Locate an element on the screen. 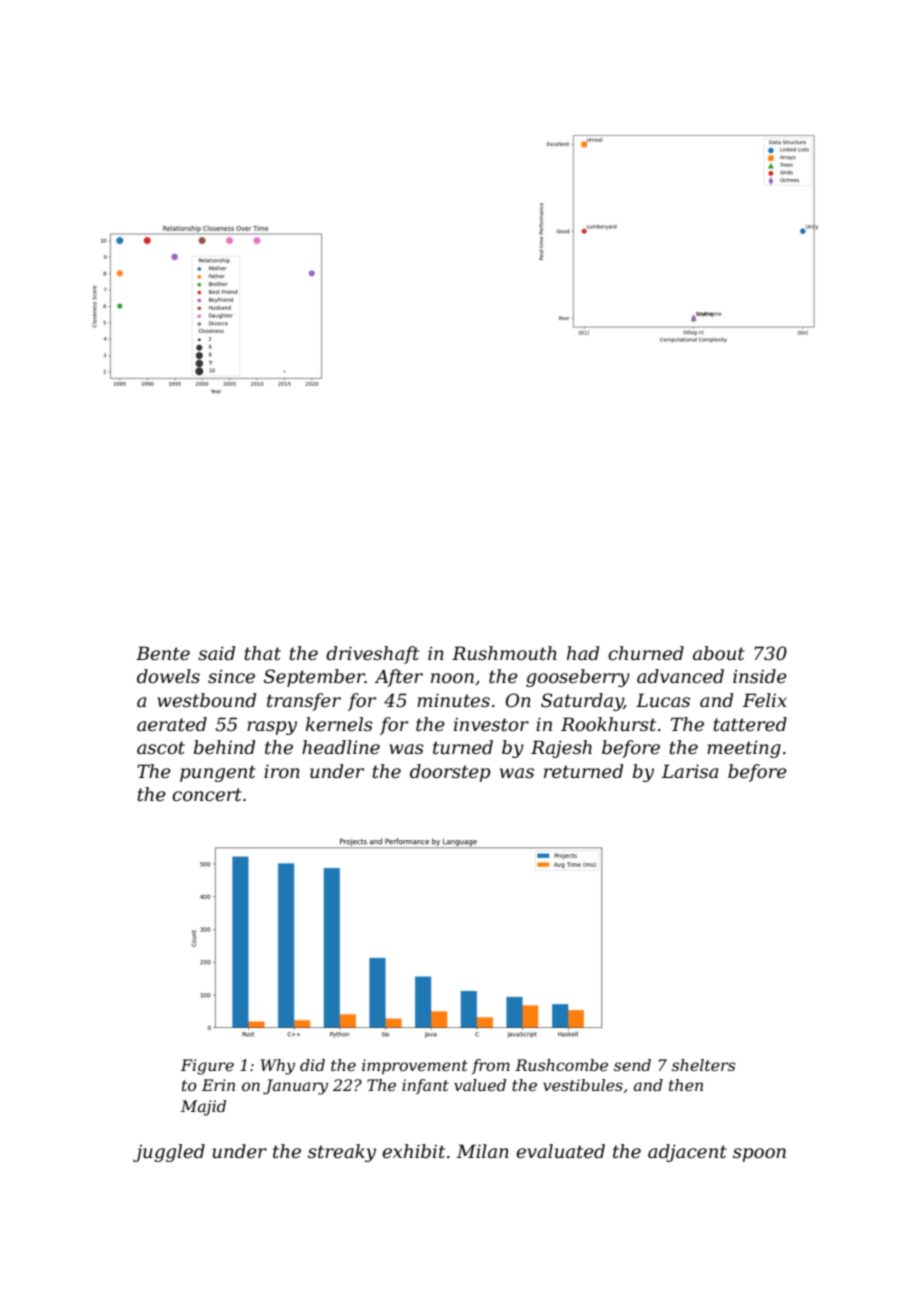 The width and height of the screenshot is (924, 1311). driveshaft is located at coordinates (372, 655).
